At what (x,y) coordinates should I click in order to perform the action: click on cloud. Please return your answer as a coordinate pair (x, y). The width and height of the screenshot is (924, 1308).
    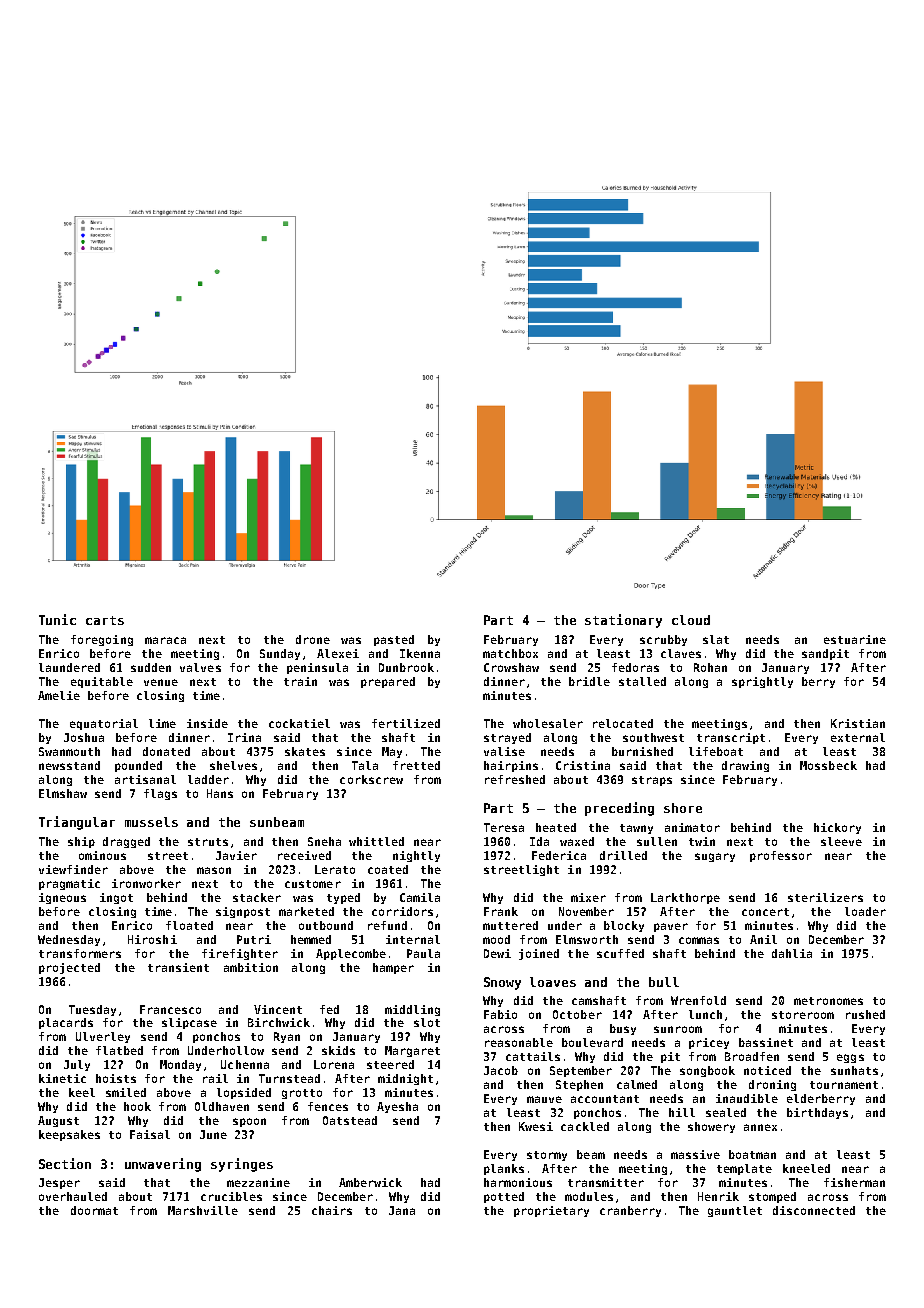
    Looking at the image, I should click on (691, 620).
